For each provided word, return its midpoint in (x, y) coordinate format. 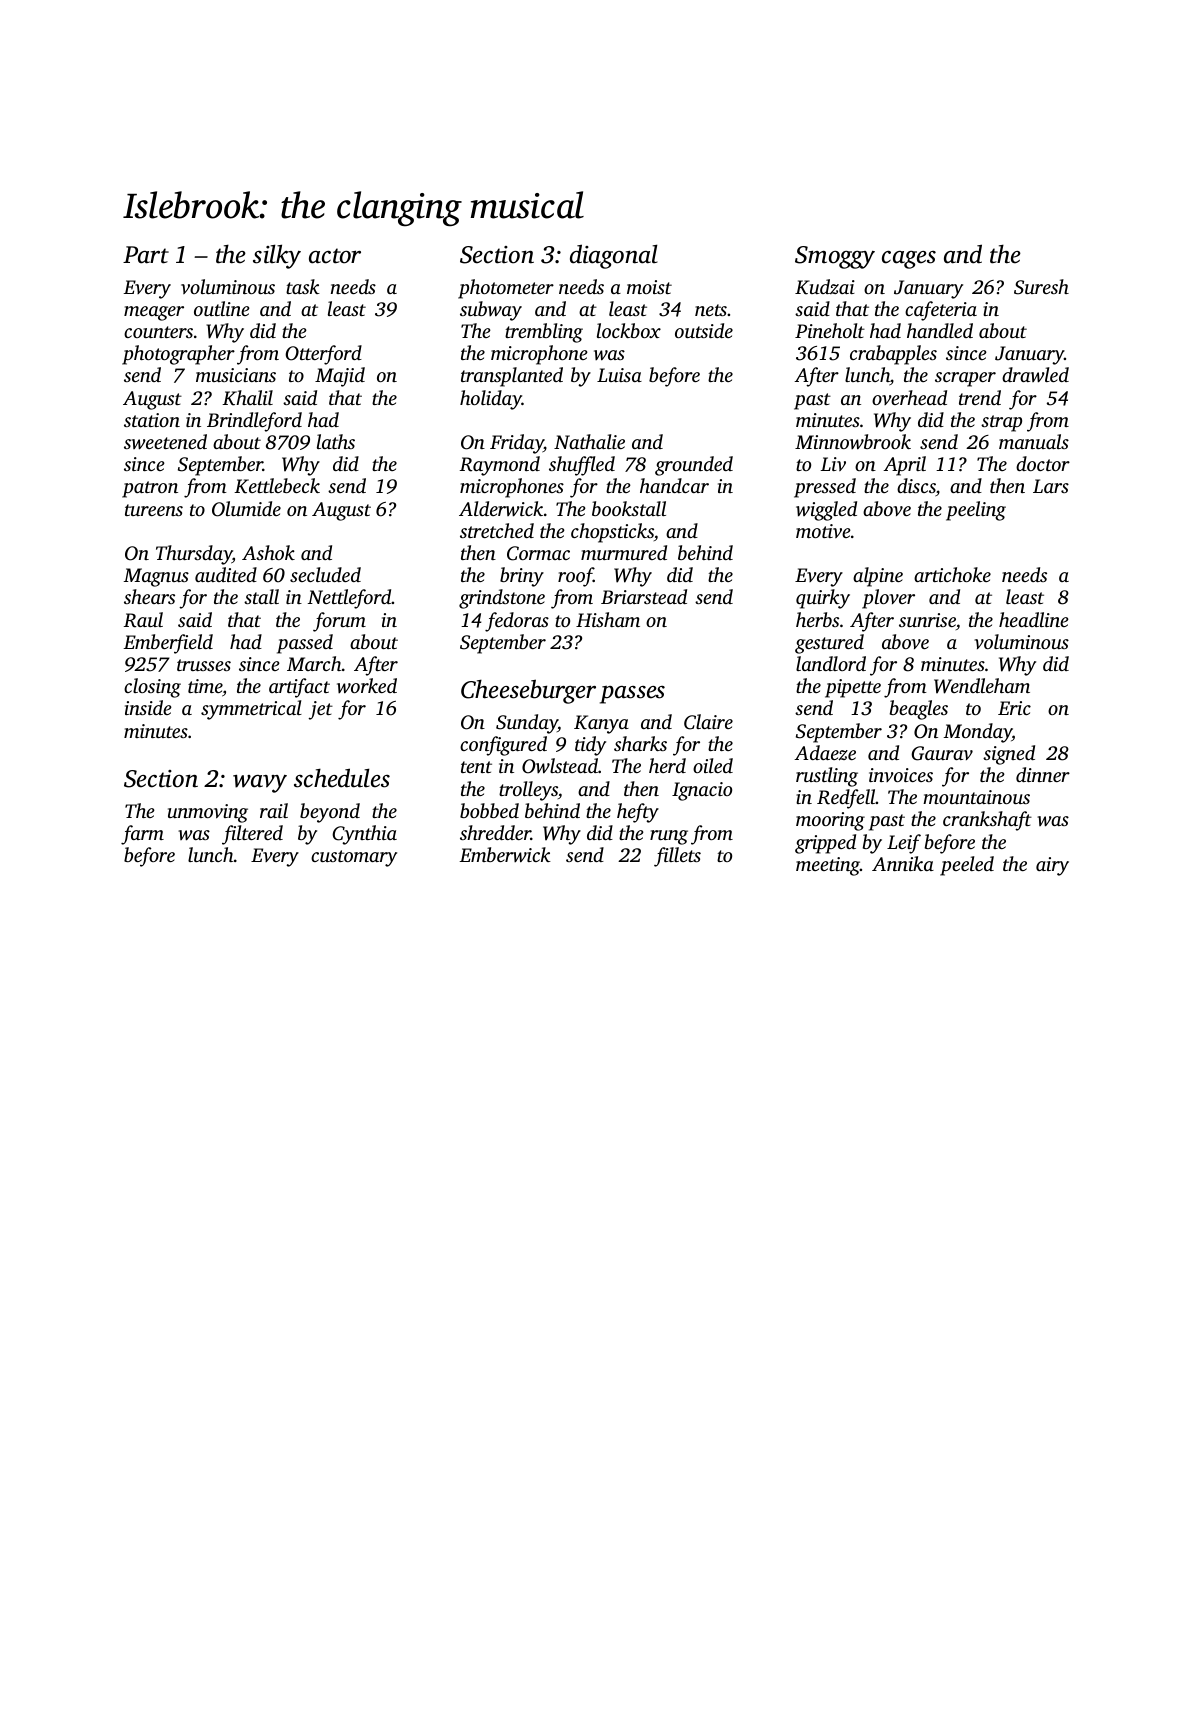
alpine (878, 577)
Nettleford (350, 599)
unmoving (208, 813)
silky (277, 256)
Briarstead (644, 596)
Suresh (1041, 287)
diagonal (614, 256)
